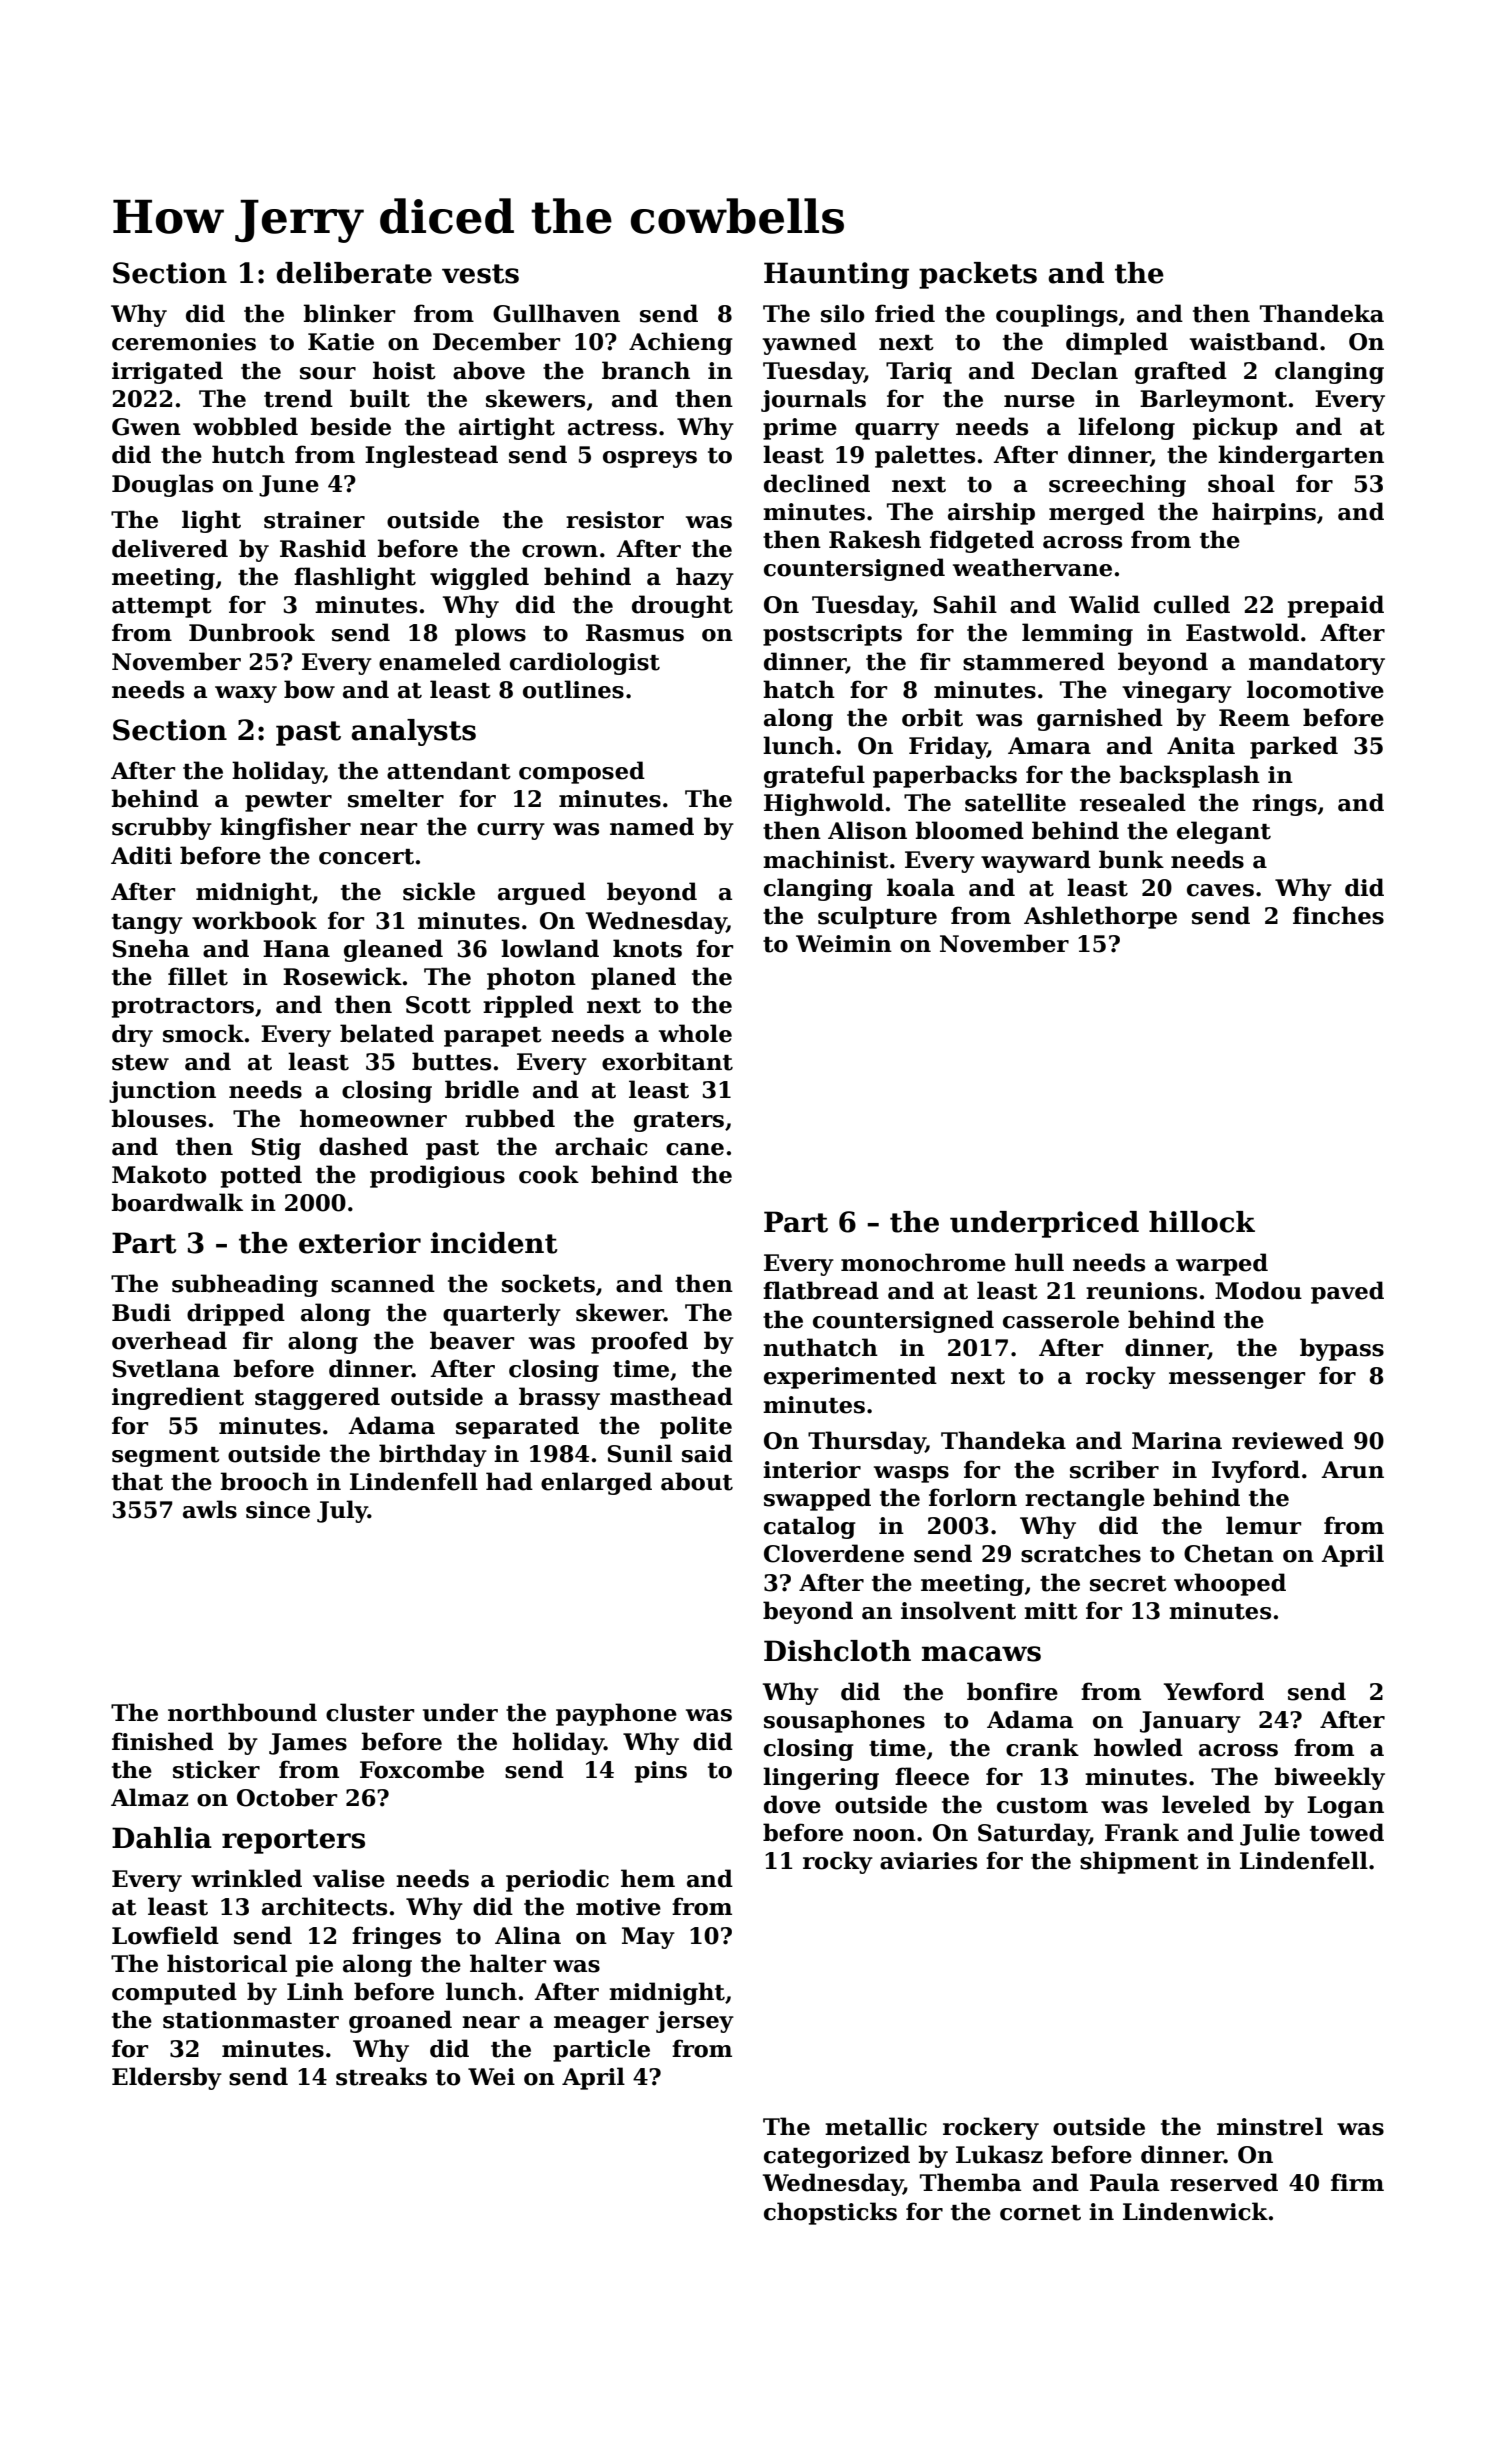 The height and width of the screenshot is (2464, 1496). Describe the element at coordinates (396, 1937) in the screenshot. I see `fringes` at that location.
